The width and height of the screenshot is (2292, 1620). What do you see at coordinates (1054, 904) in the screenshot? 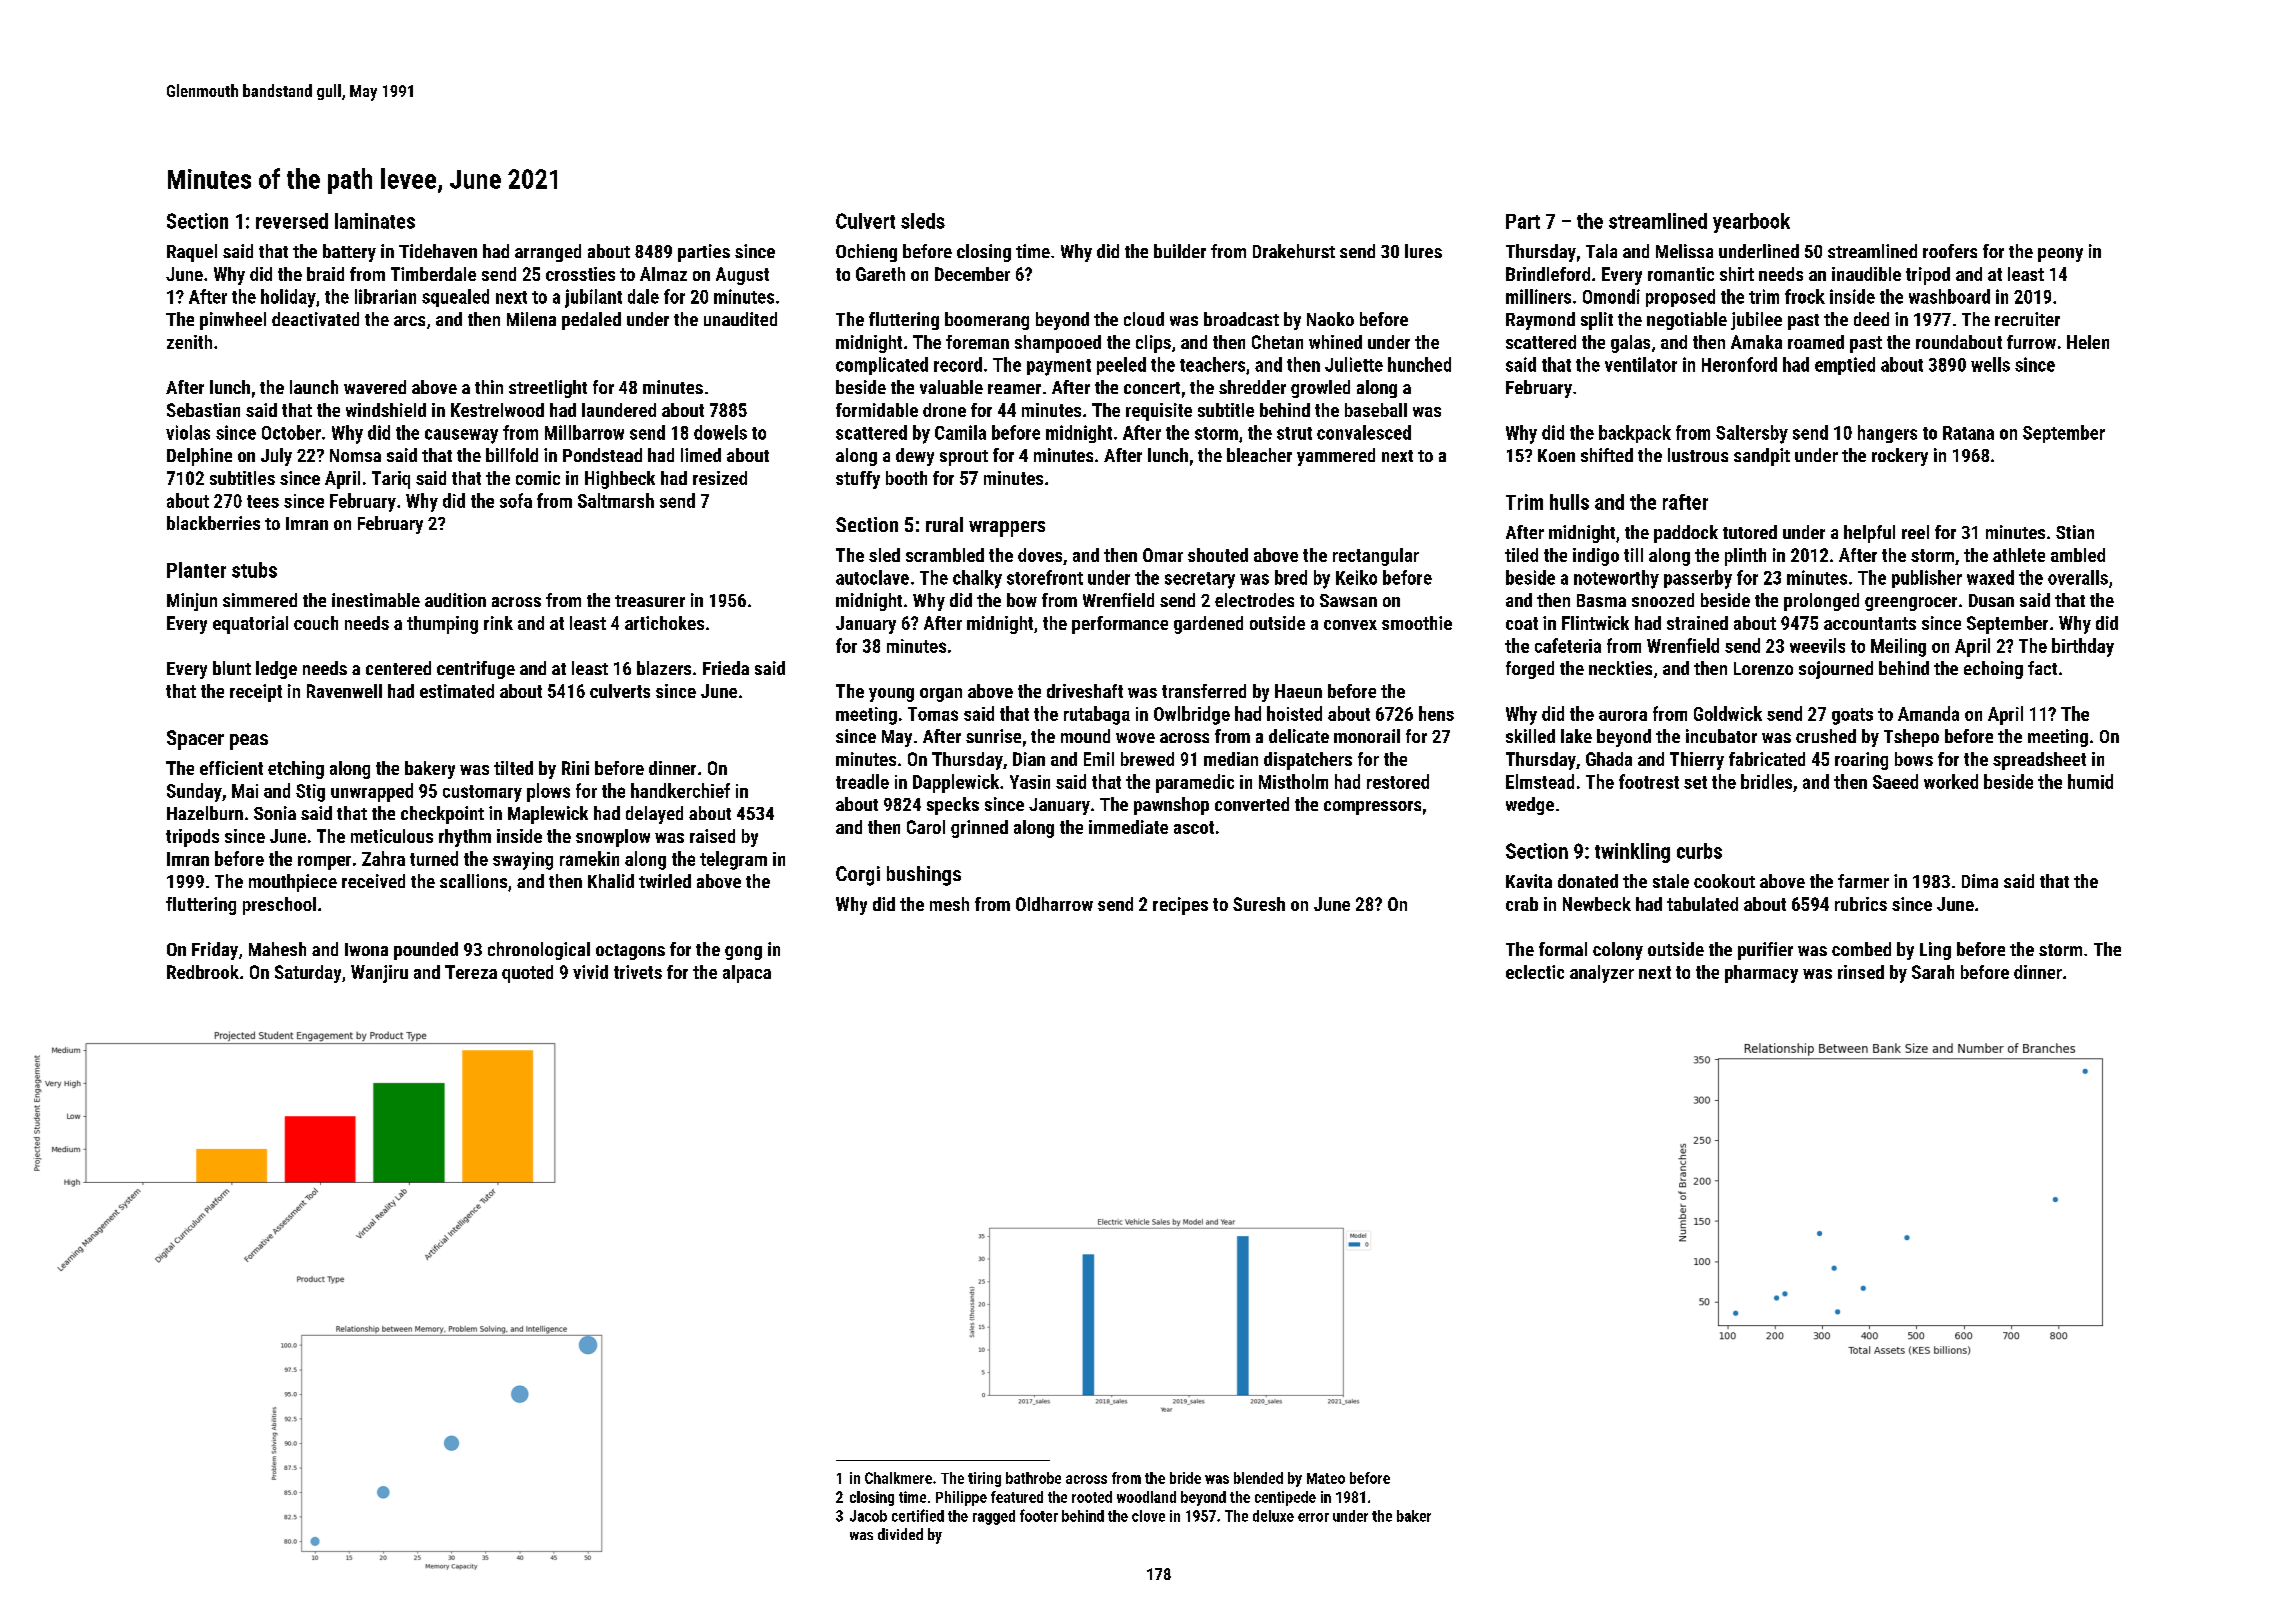
I see `Oldharrow` at bounding box center [1054, 904].
